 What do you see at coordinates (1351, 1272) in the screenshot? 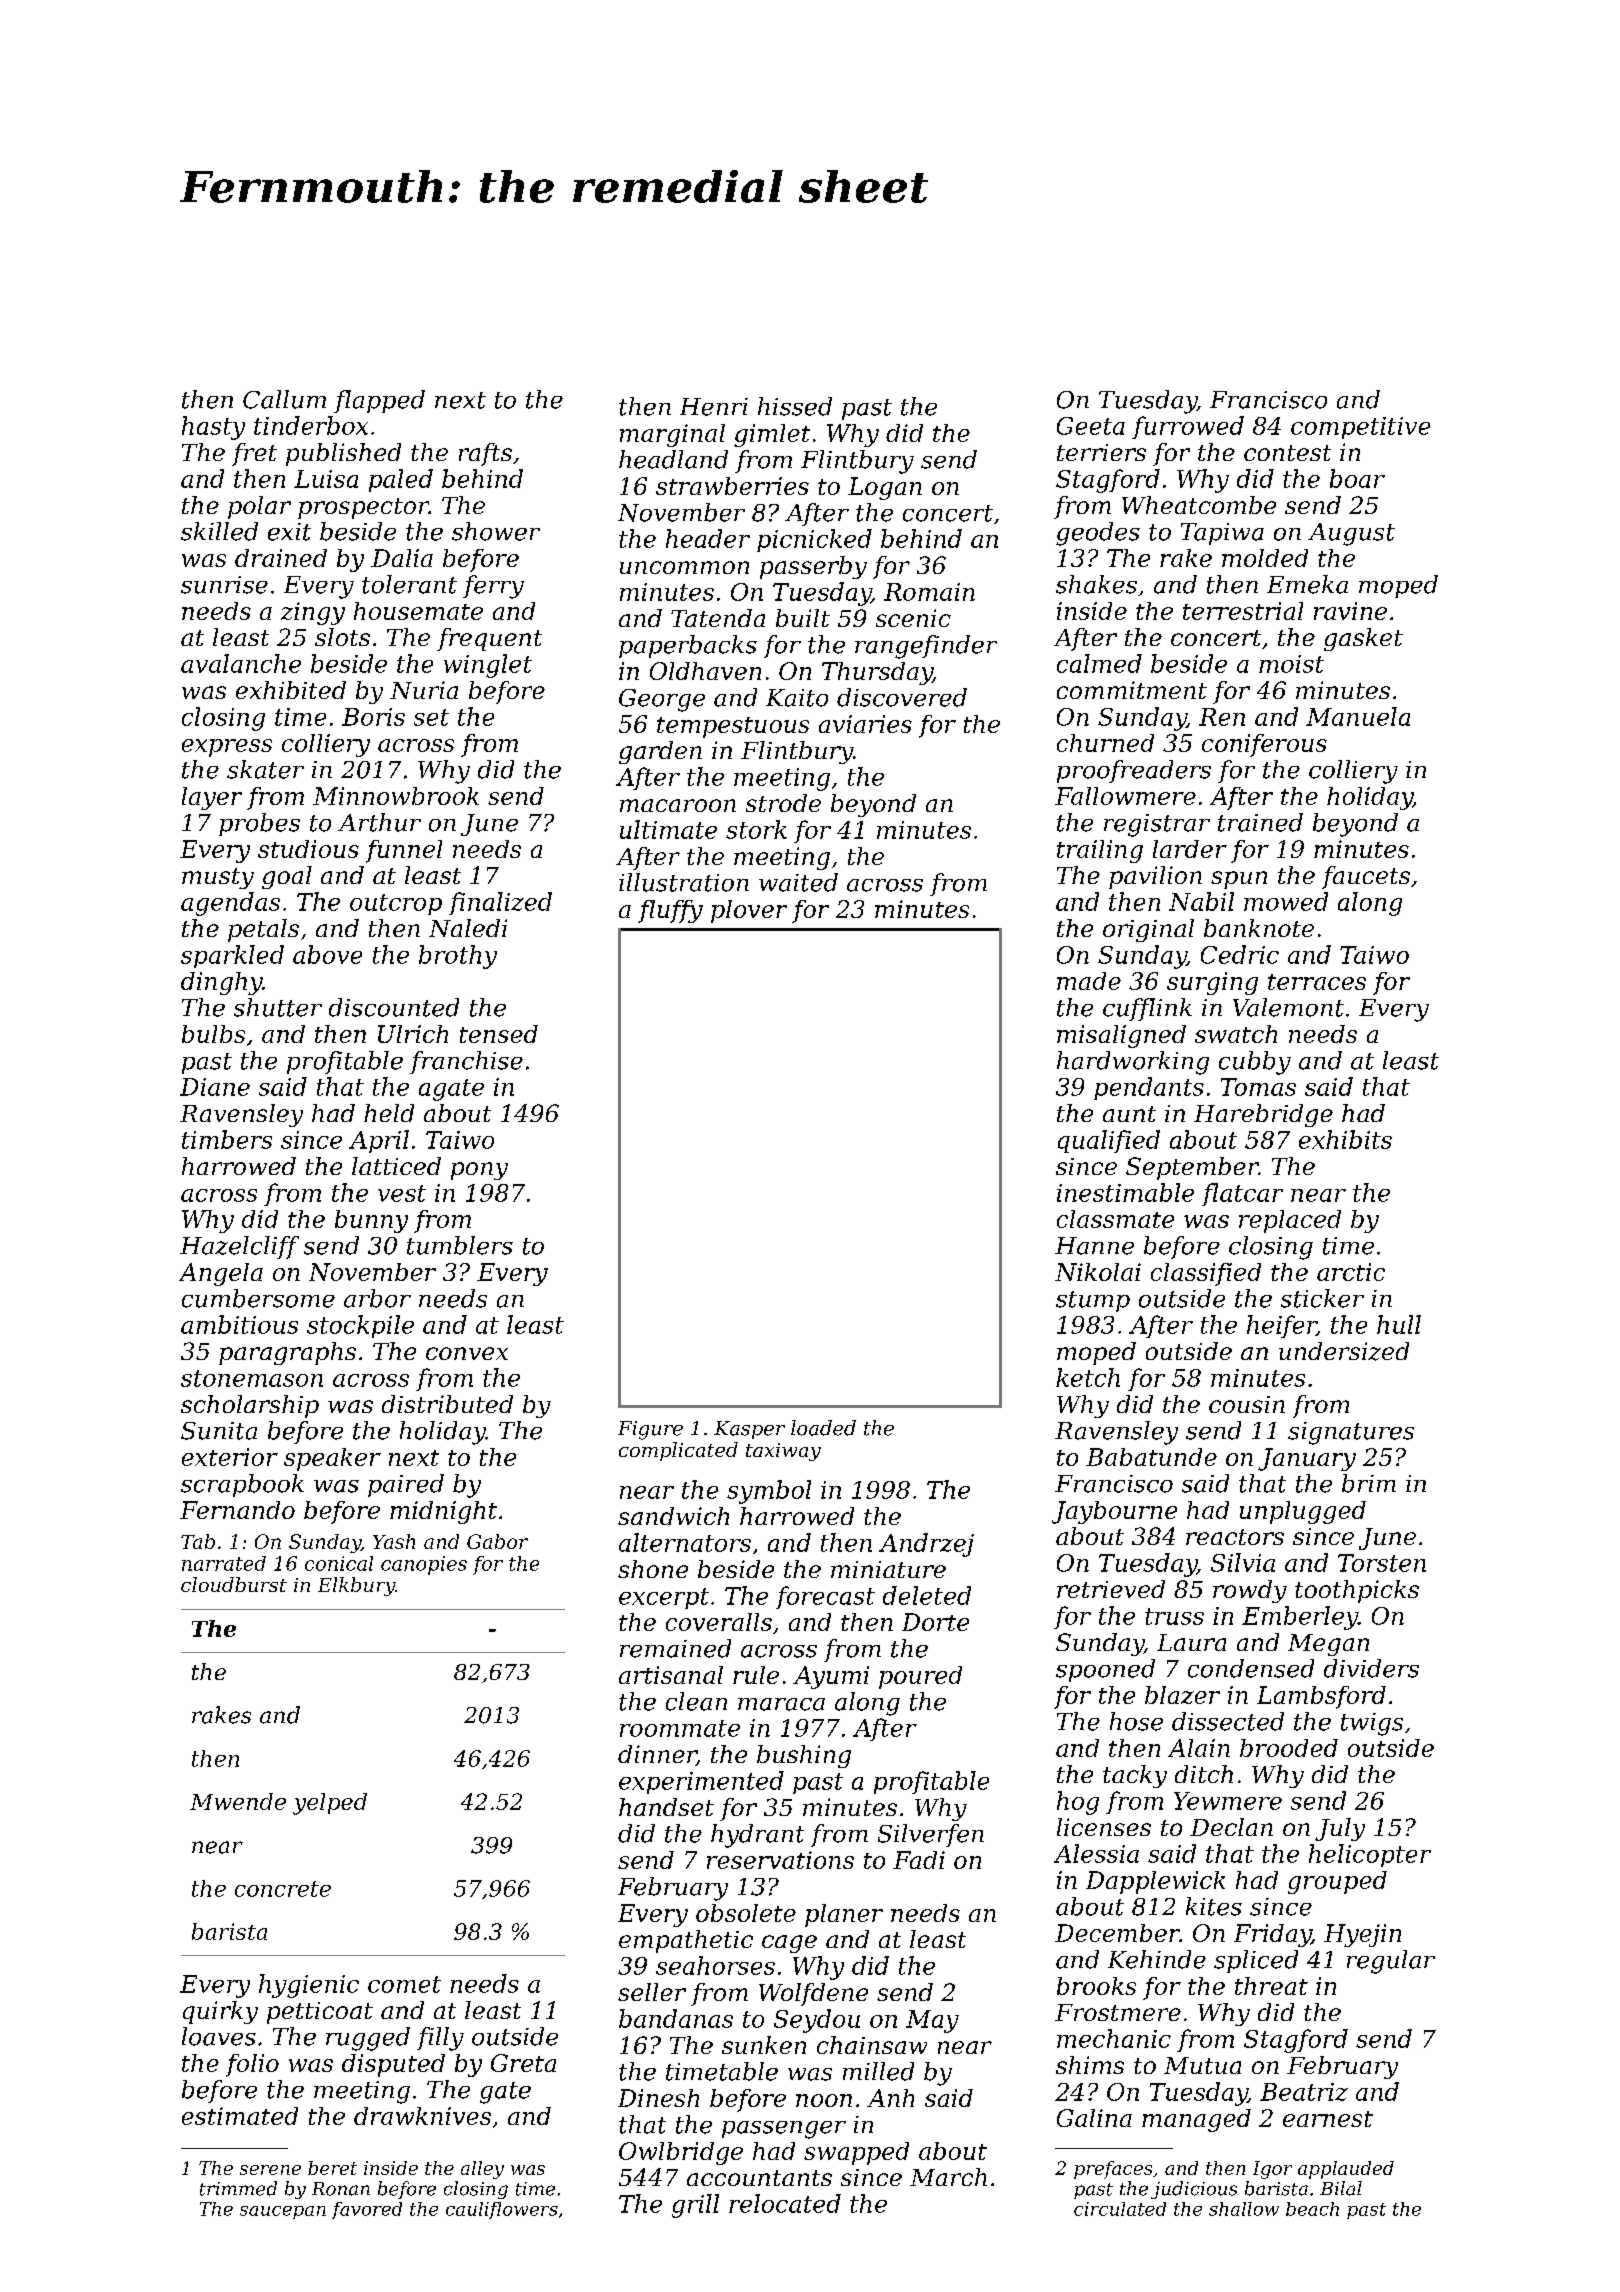
I see `arctic` at bounding box center [1351, 1272].
